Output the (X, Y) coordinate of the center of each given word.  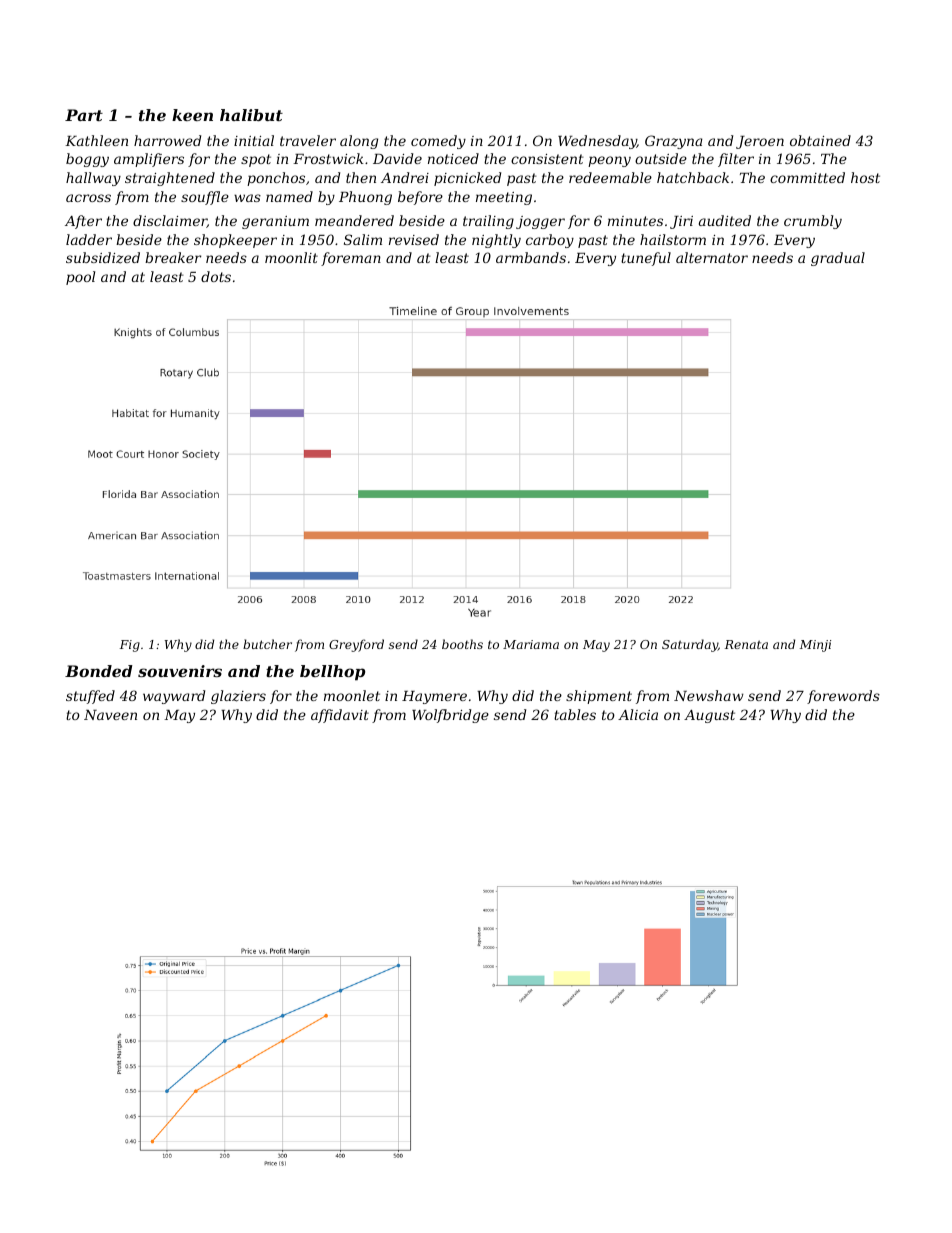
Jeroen (760, 142)
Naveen (110, 715)
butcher (267, 644)
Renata (746, 644)
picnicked (467, 179)
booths (462, 644)
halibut (251, 115)
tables (575, 714)
